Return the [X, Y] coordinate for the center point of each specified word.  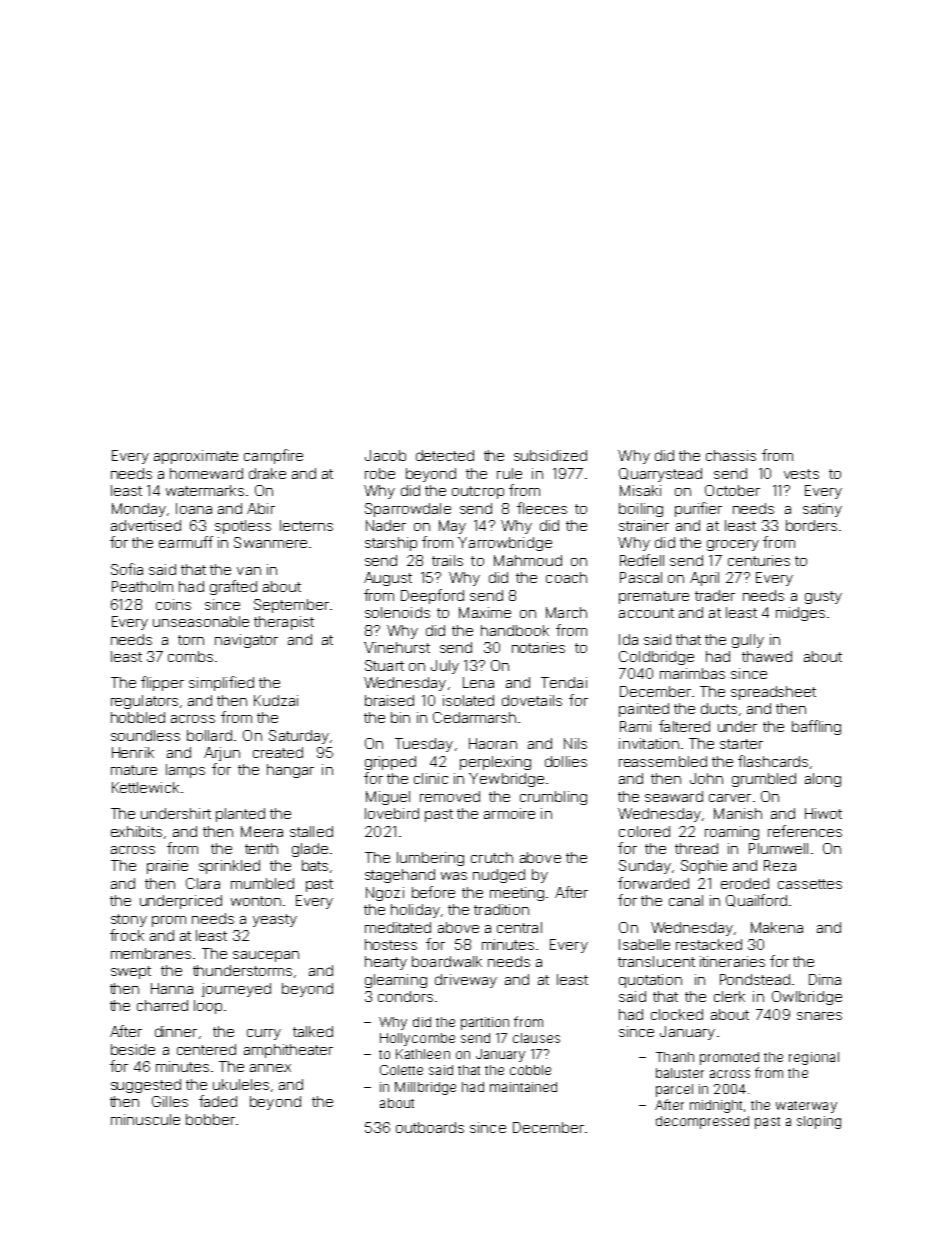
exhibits [136, 831]
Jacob [385, 455]
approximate [196, 457]
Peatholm [142, 586]
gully [748, 641]
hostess [391, 944]
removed [450, 796]
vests [801, 474]
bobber [210, 1119]
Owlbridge [807, 998]
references [805, 831]
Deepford [432, 596]
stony [129, 920]
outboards [430, 1127]
